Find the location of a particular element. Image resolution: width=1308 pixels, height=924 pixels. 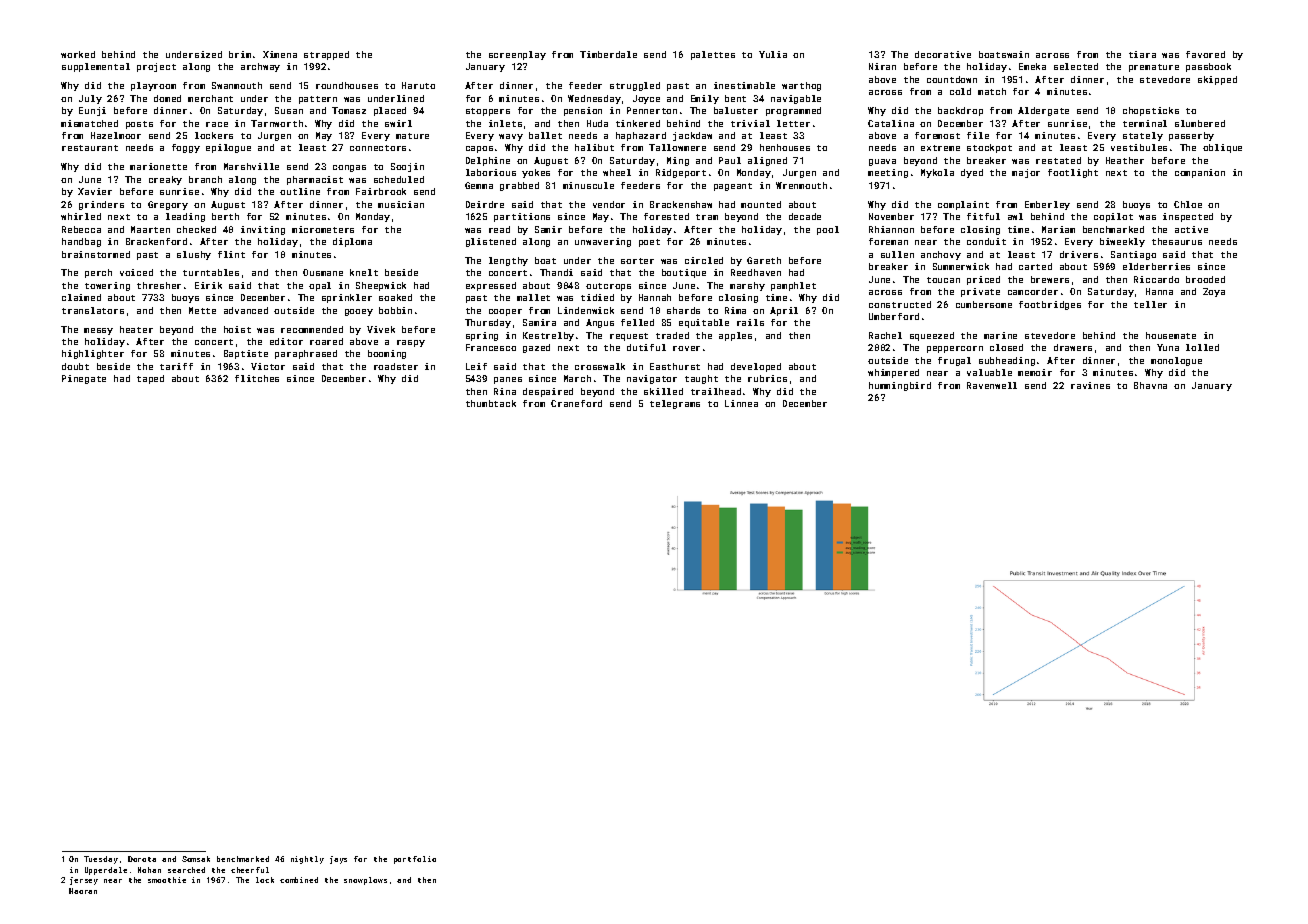

pension is located at coordinates (583, 111).
